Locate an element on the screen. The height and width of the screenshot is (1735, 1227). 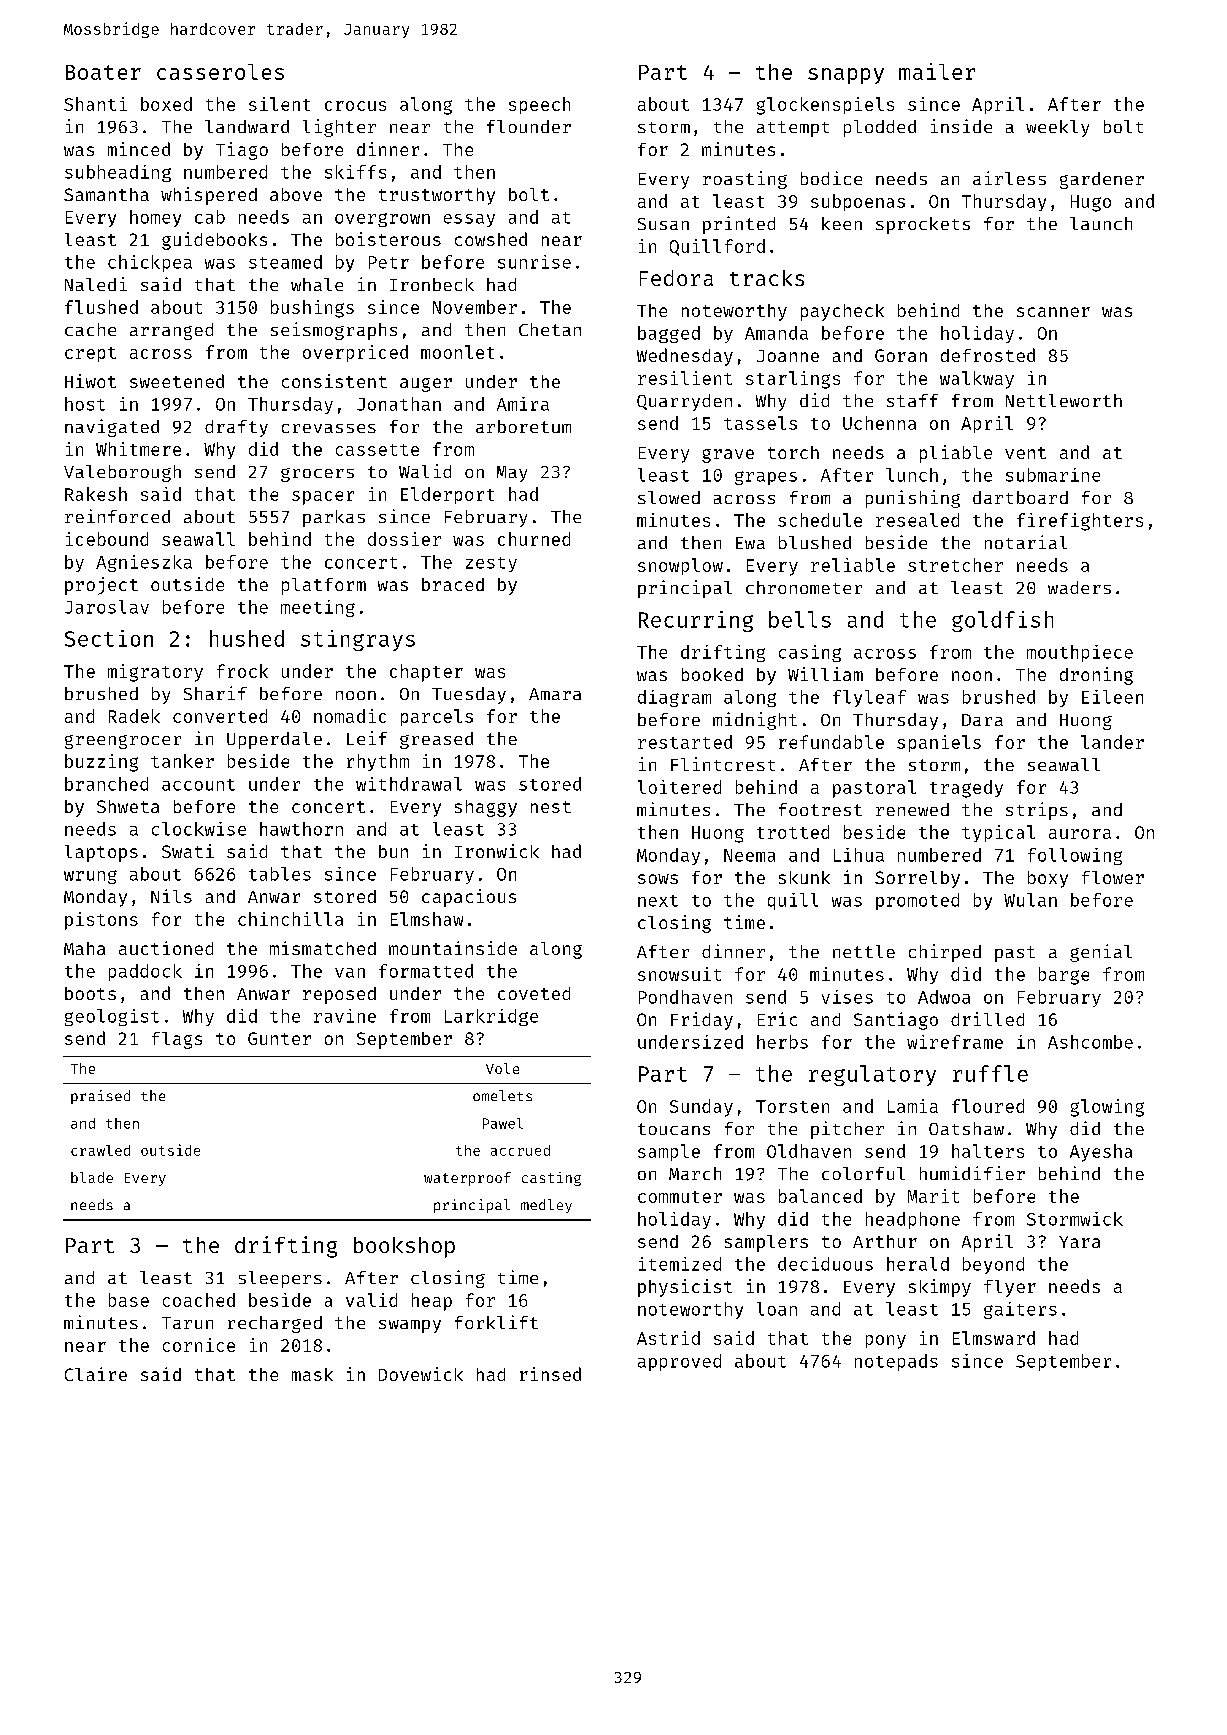
landward is located at coordinates (247, 126).
